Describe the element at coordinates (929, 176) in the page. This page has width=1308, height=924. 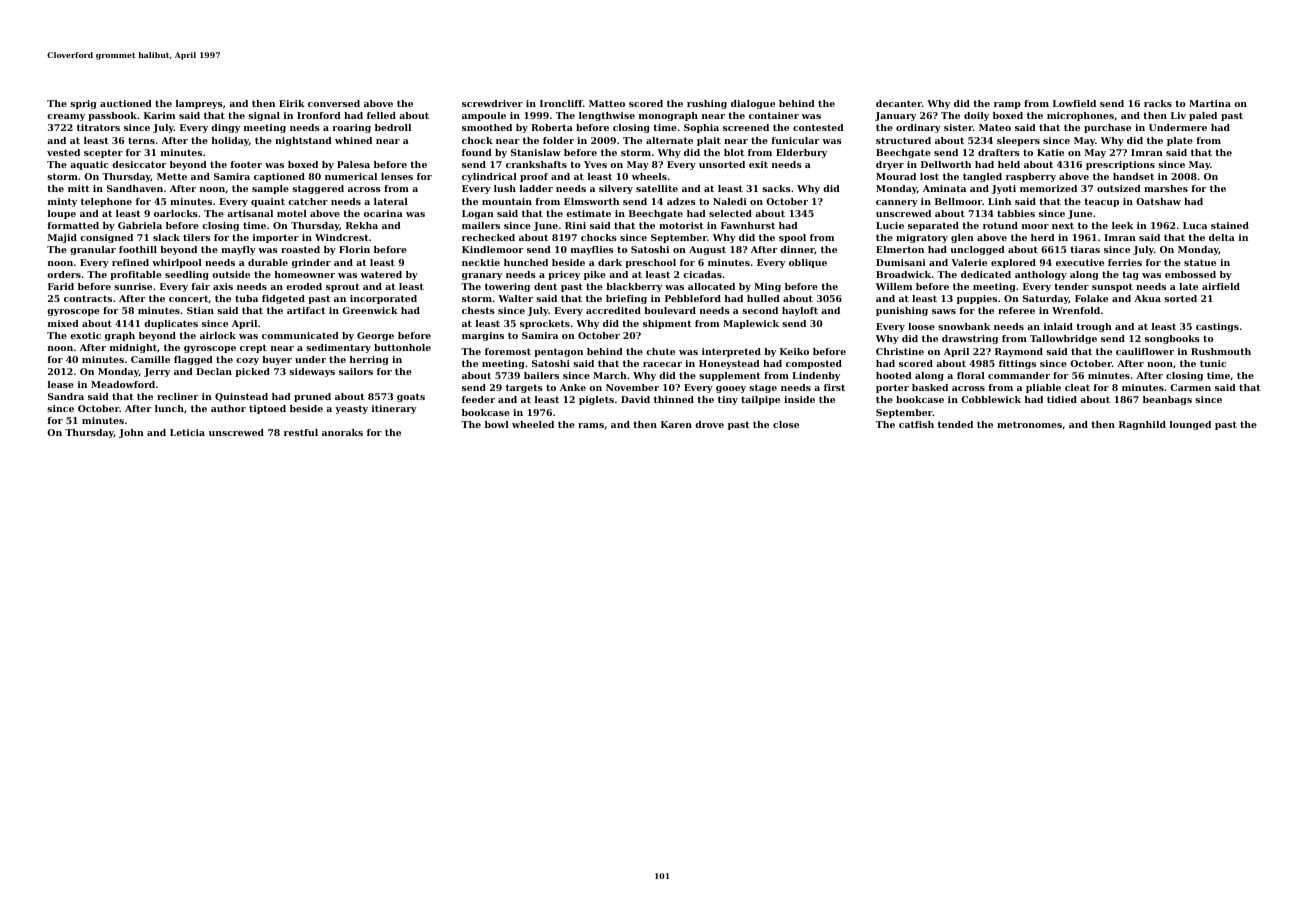
I see `lost` at that location.
